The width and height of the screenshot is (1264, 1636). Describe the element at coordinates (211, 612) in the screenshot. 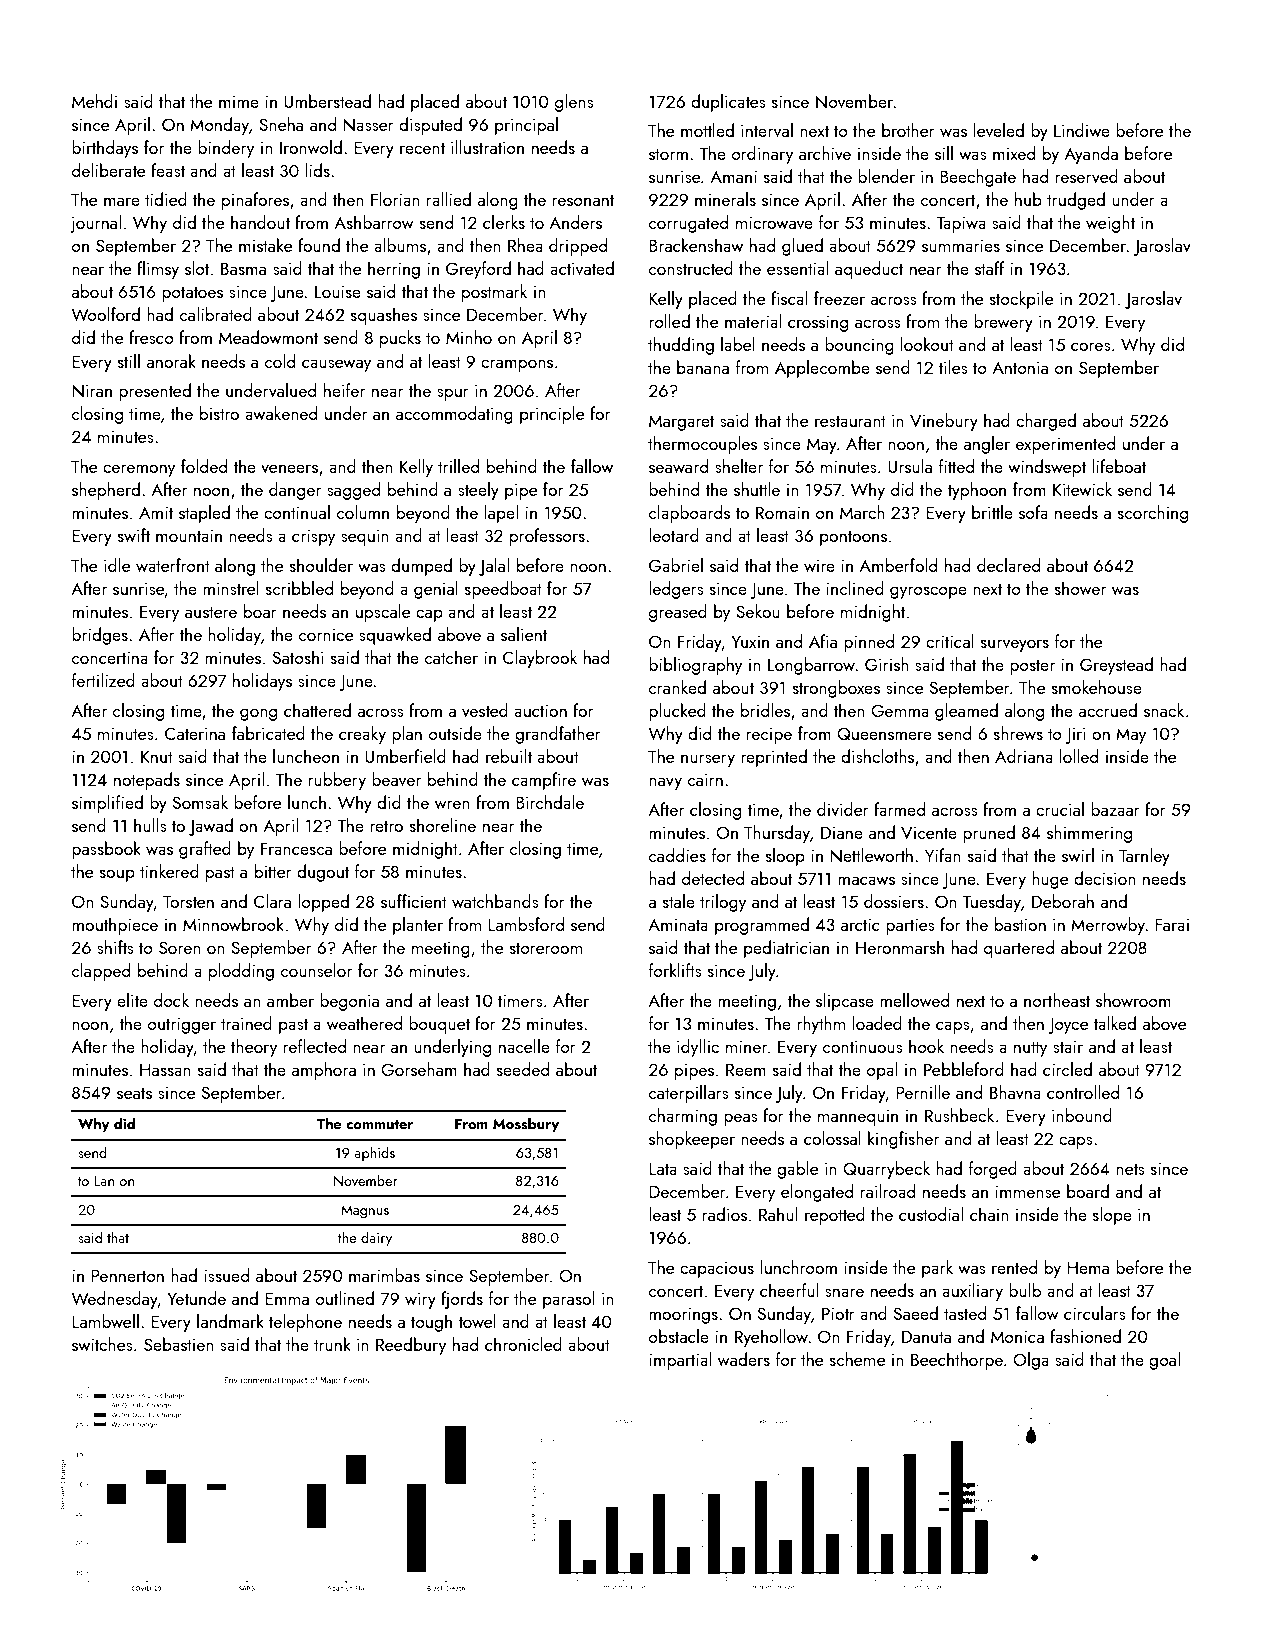

I see `austere` at that location.
